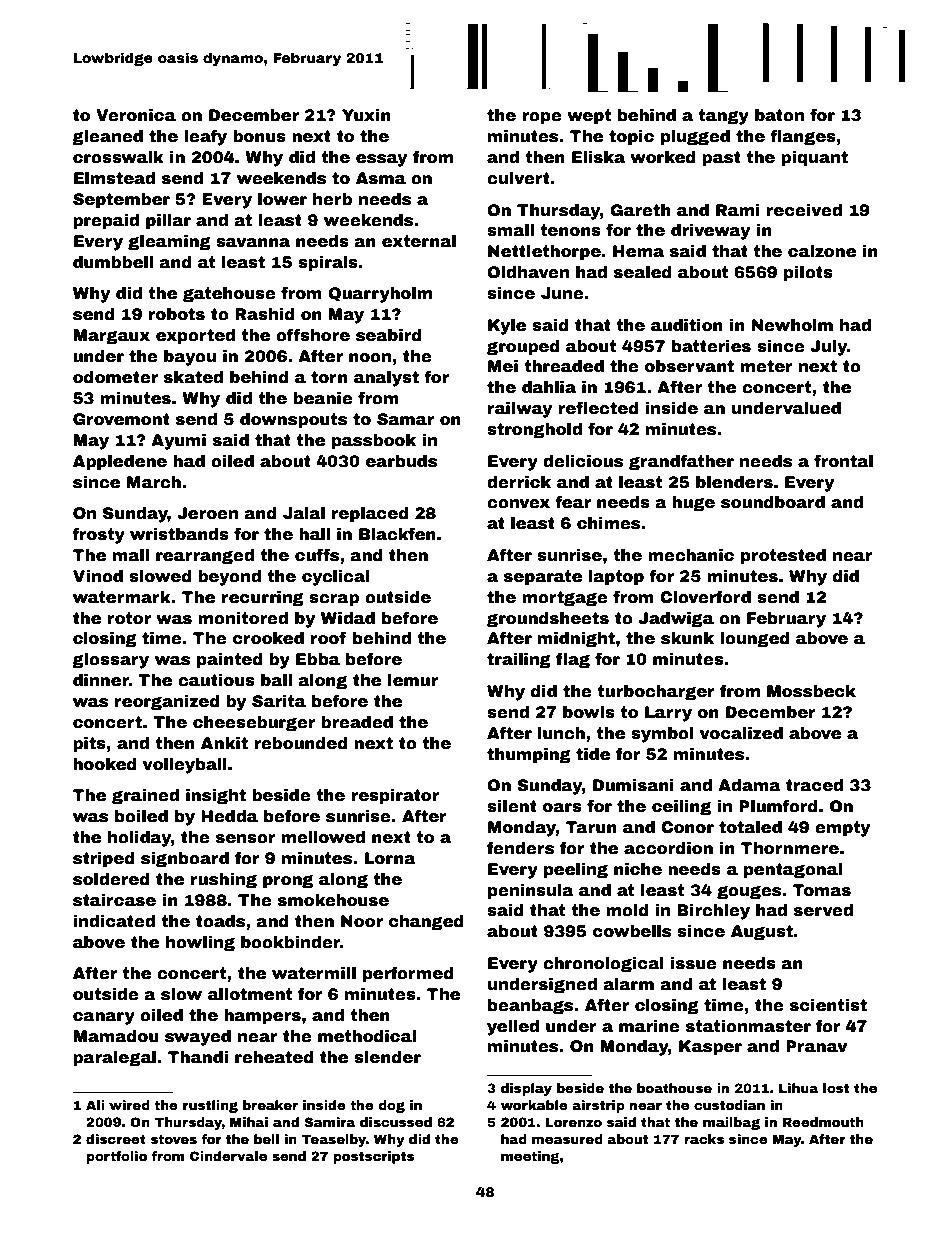  I want to click on rope, so click(542, 118).
